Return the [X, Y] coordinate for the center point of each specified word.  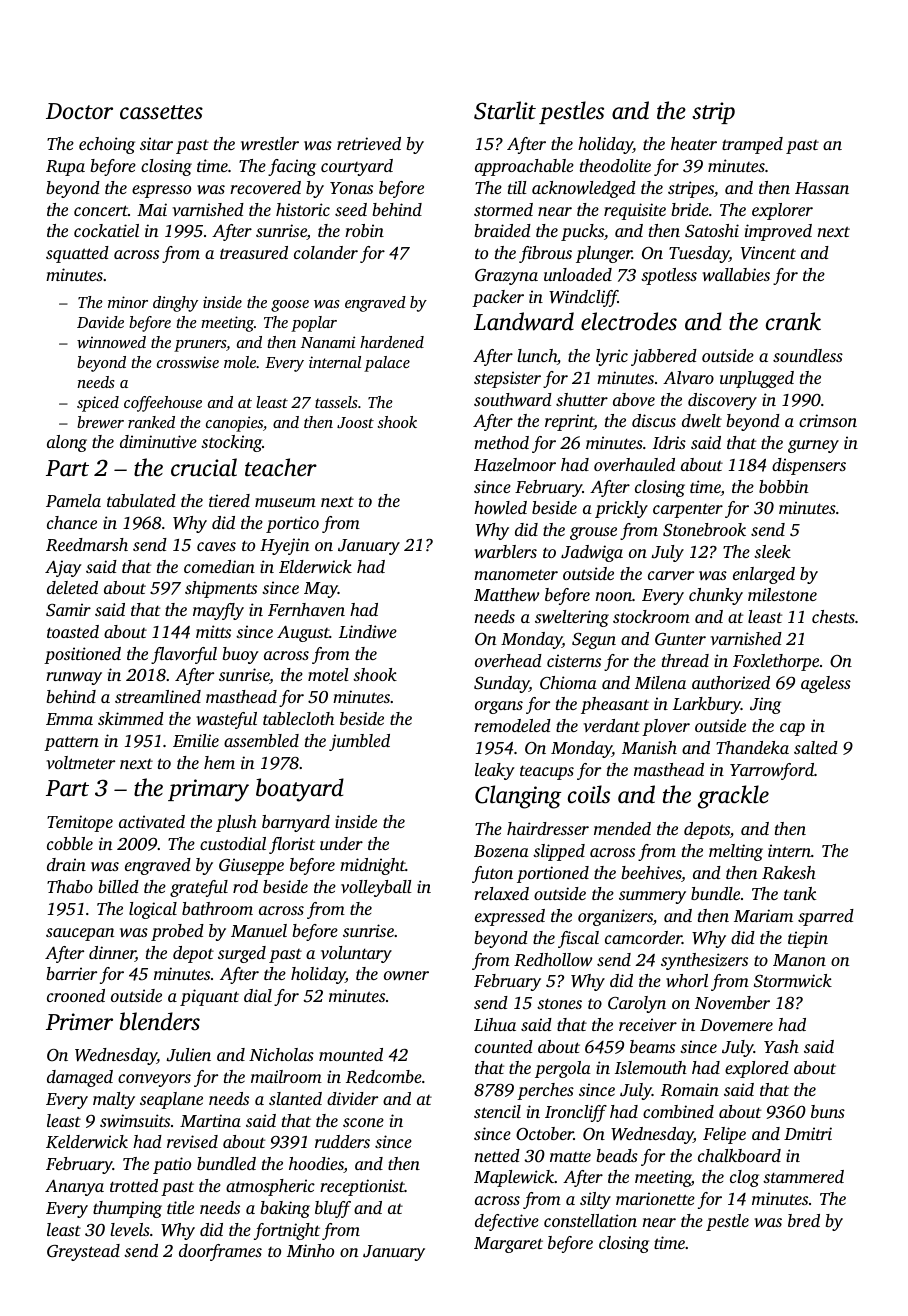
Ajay [63, 568]
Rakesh [789, 873]
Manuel [259, 930]
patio [172, 1165]
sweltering [572, 618]
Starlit [505, 110]
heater [694, 143]
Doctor [79, 111]
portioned [553, 874]
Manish [649, 747]
